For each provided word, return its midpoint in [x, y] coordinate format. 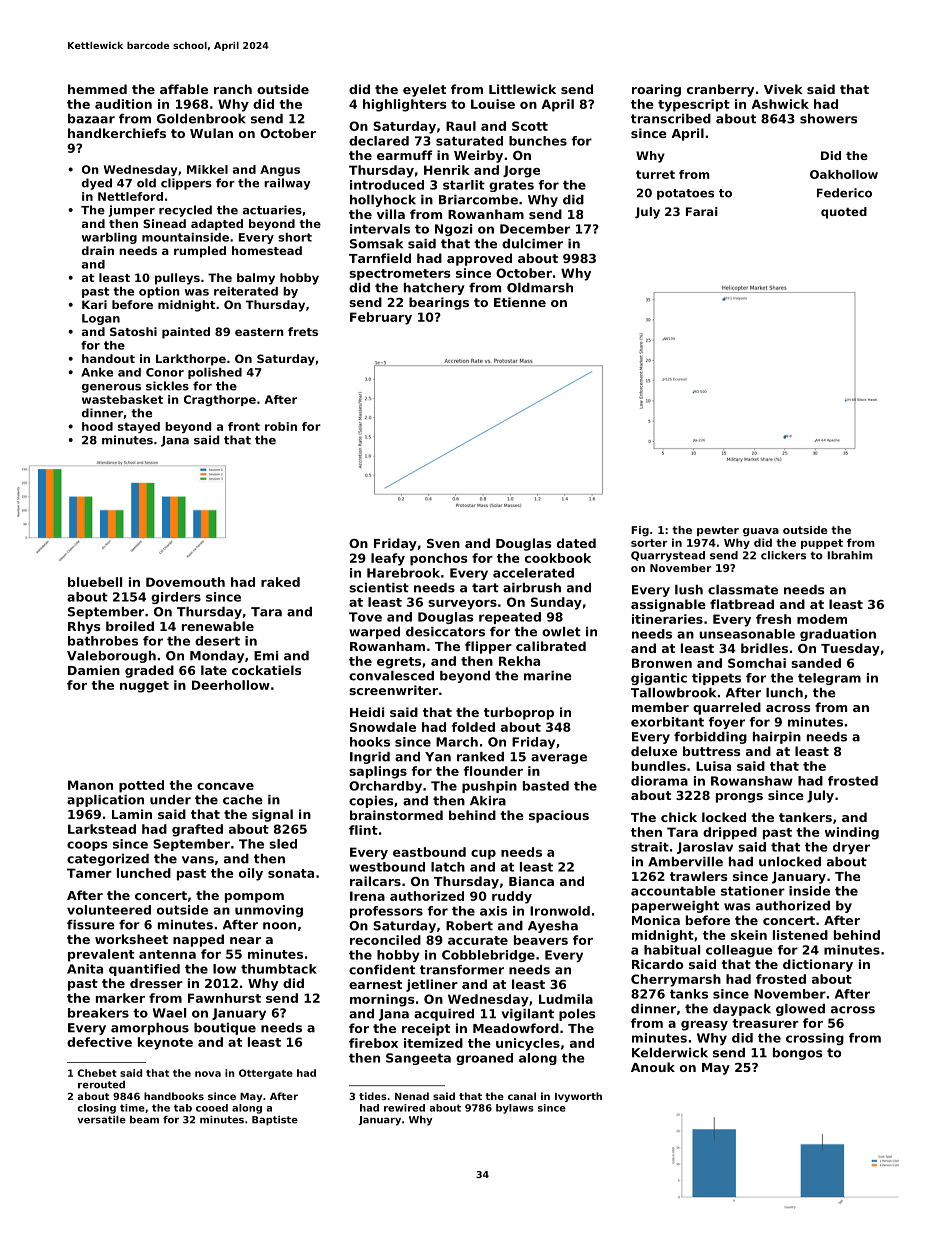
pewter [718, 531]
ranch [233, 89]
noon [279, 926]
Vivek [783, 89]
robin [281, 426]
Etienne [520, 302]
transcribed [671, 119]
